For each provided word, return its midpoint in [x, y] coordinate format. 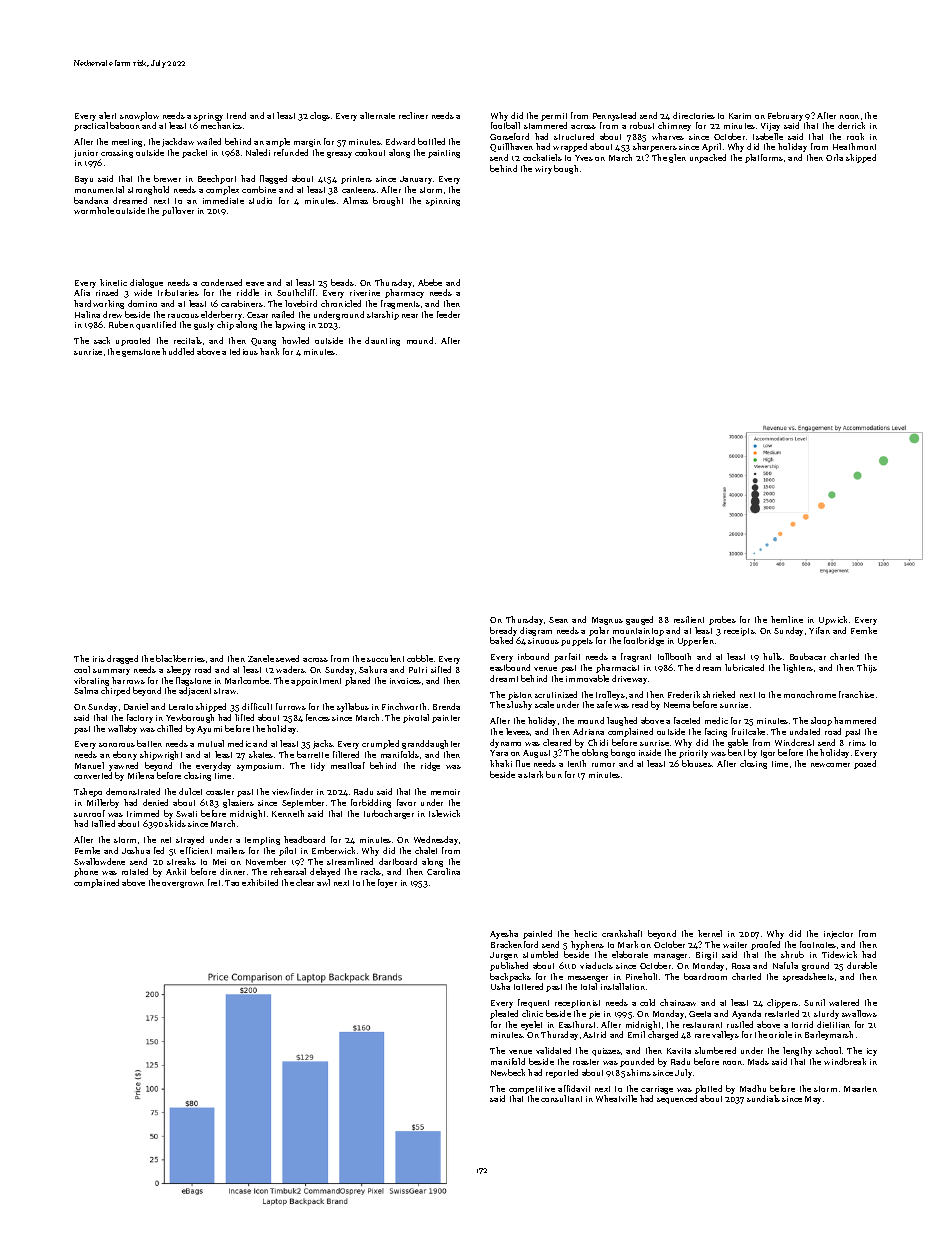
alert [107, 115]
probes [722, 620]
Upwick [833, 620]
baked [501, 640]
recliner [413, 115]
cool [82, 669]
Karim [740, 116]
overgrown [183, 885]
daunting [382, 341]
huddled [178, 351]
